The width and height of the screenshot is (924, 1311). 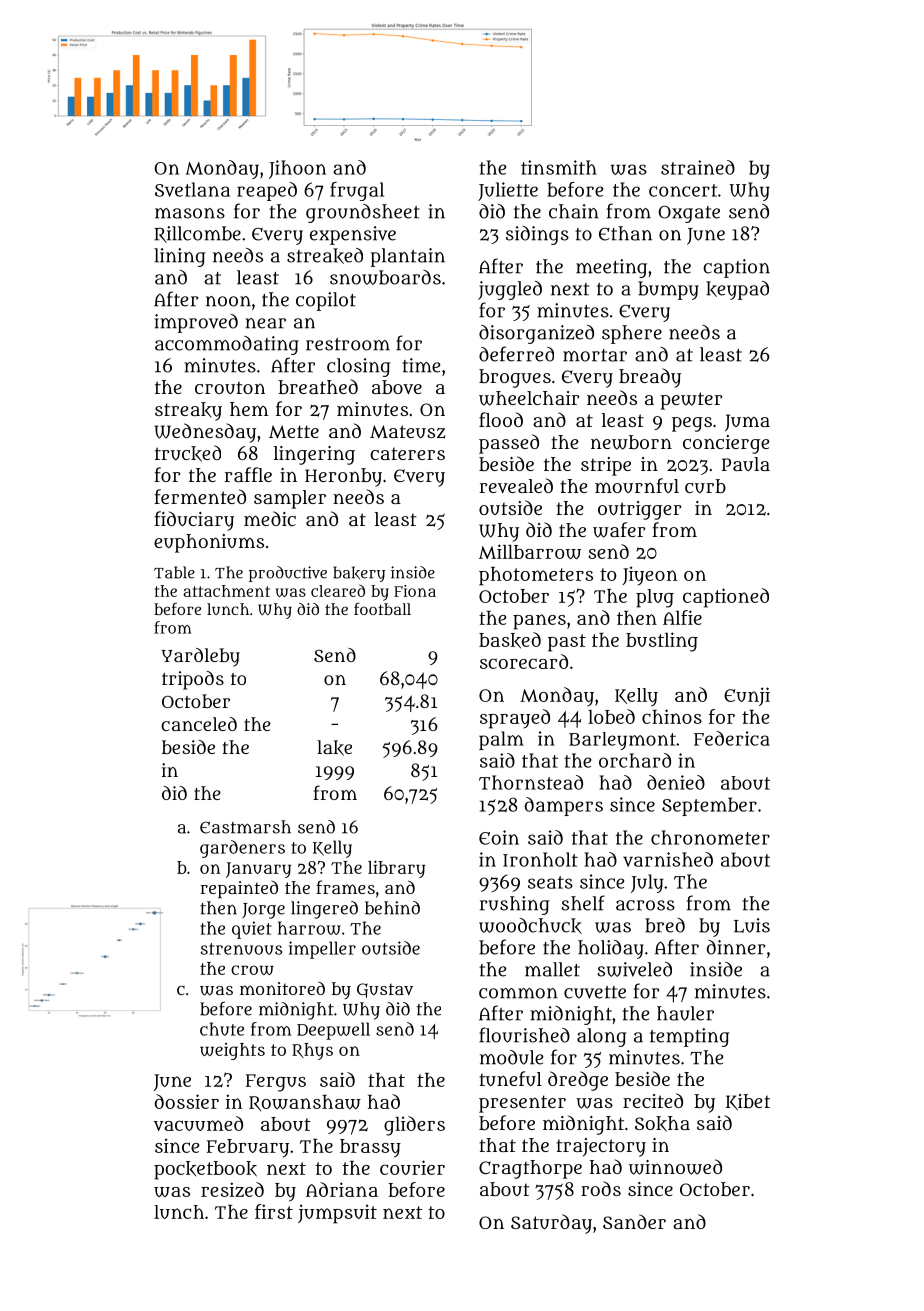 What do you see at coordinates (407, 257) in the screenshot?
I see `plantain` at bounding box center [407, 257].
